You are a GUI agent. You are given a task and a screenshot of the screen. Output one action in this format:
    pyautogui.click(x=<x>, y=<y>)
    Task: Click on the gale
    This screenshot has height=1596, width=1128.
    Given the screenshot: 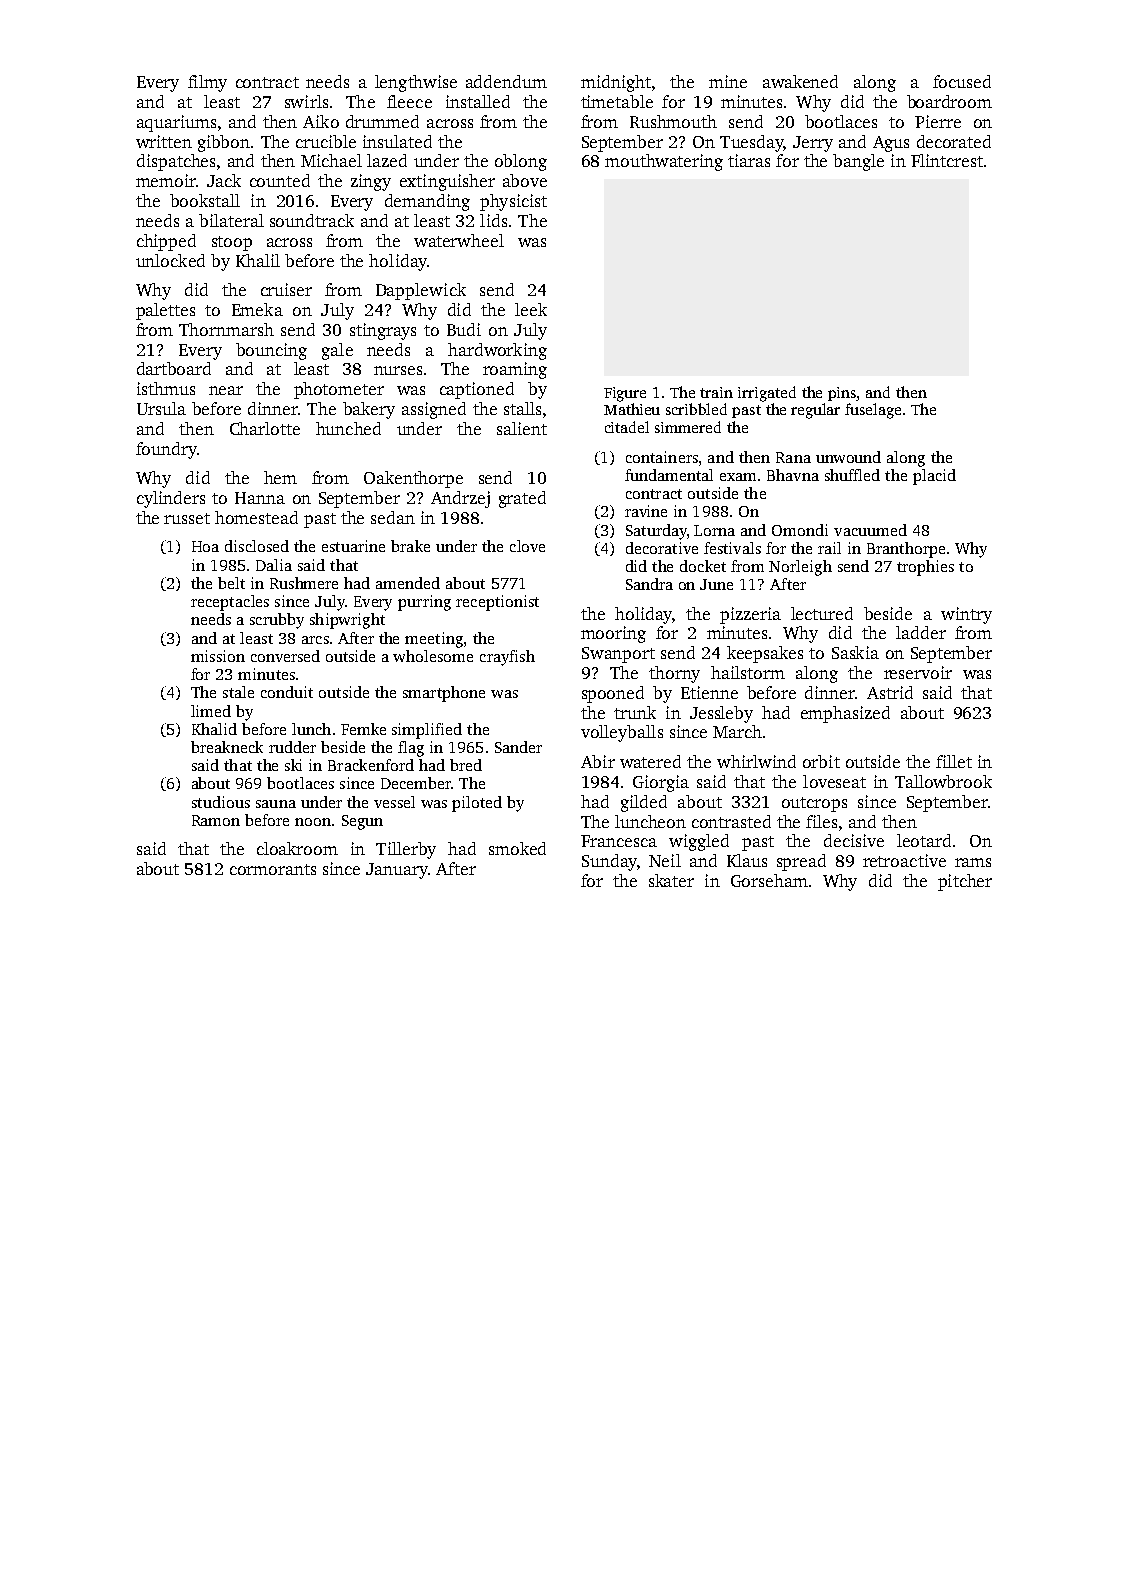 What is the action you would take?
    pyautogui.click(x=337, y=351)
